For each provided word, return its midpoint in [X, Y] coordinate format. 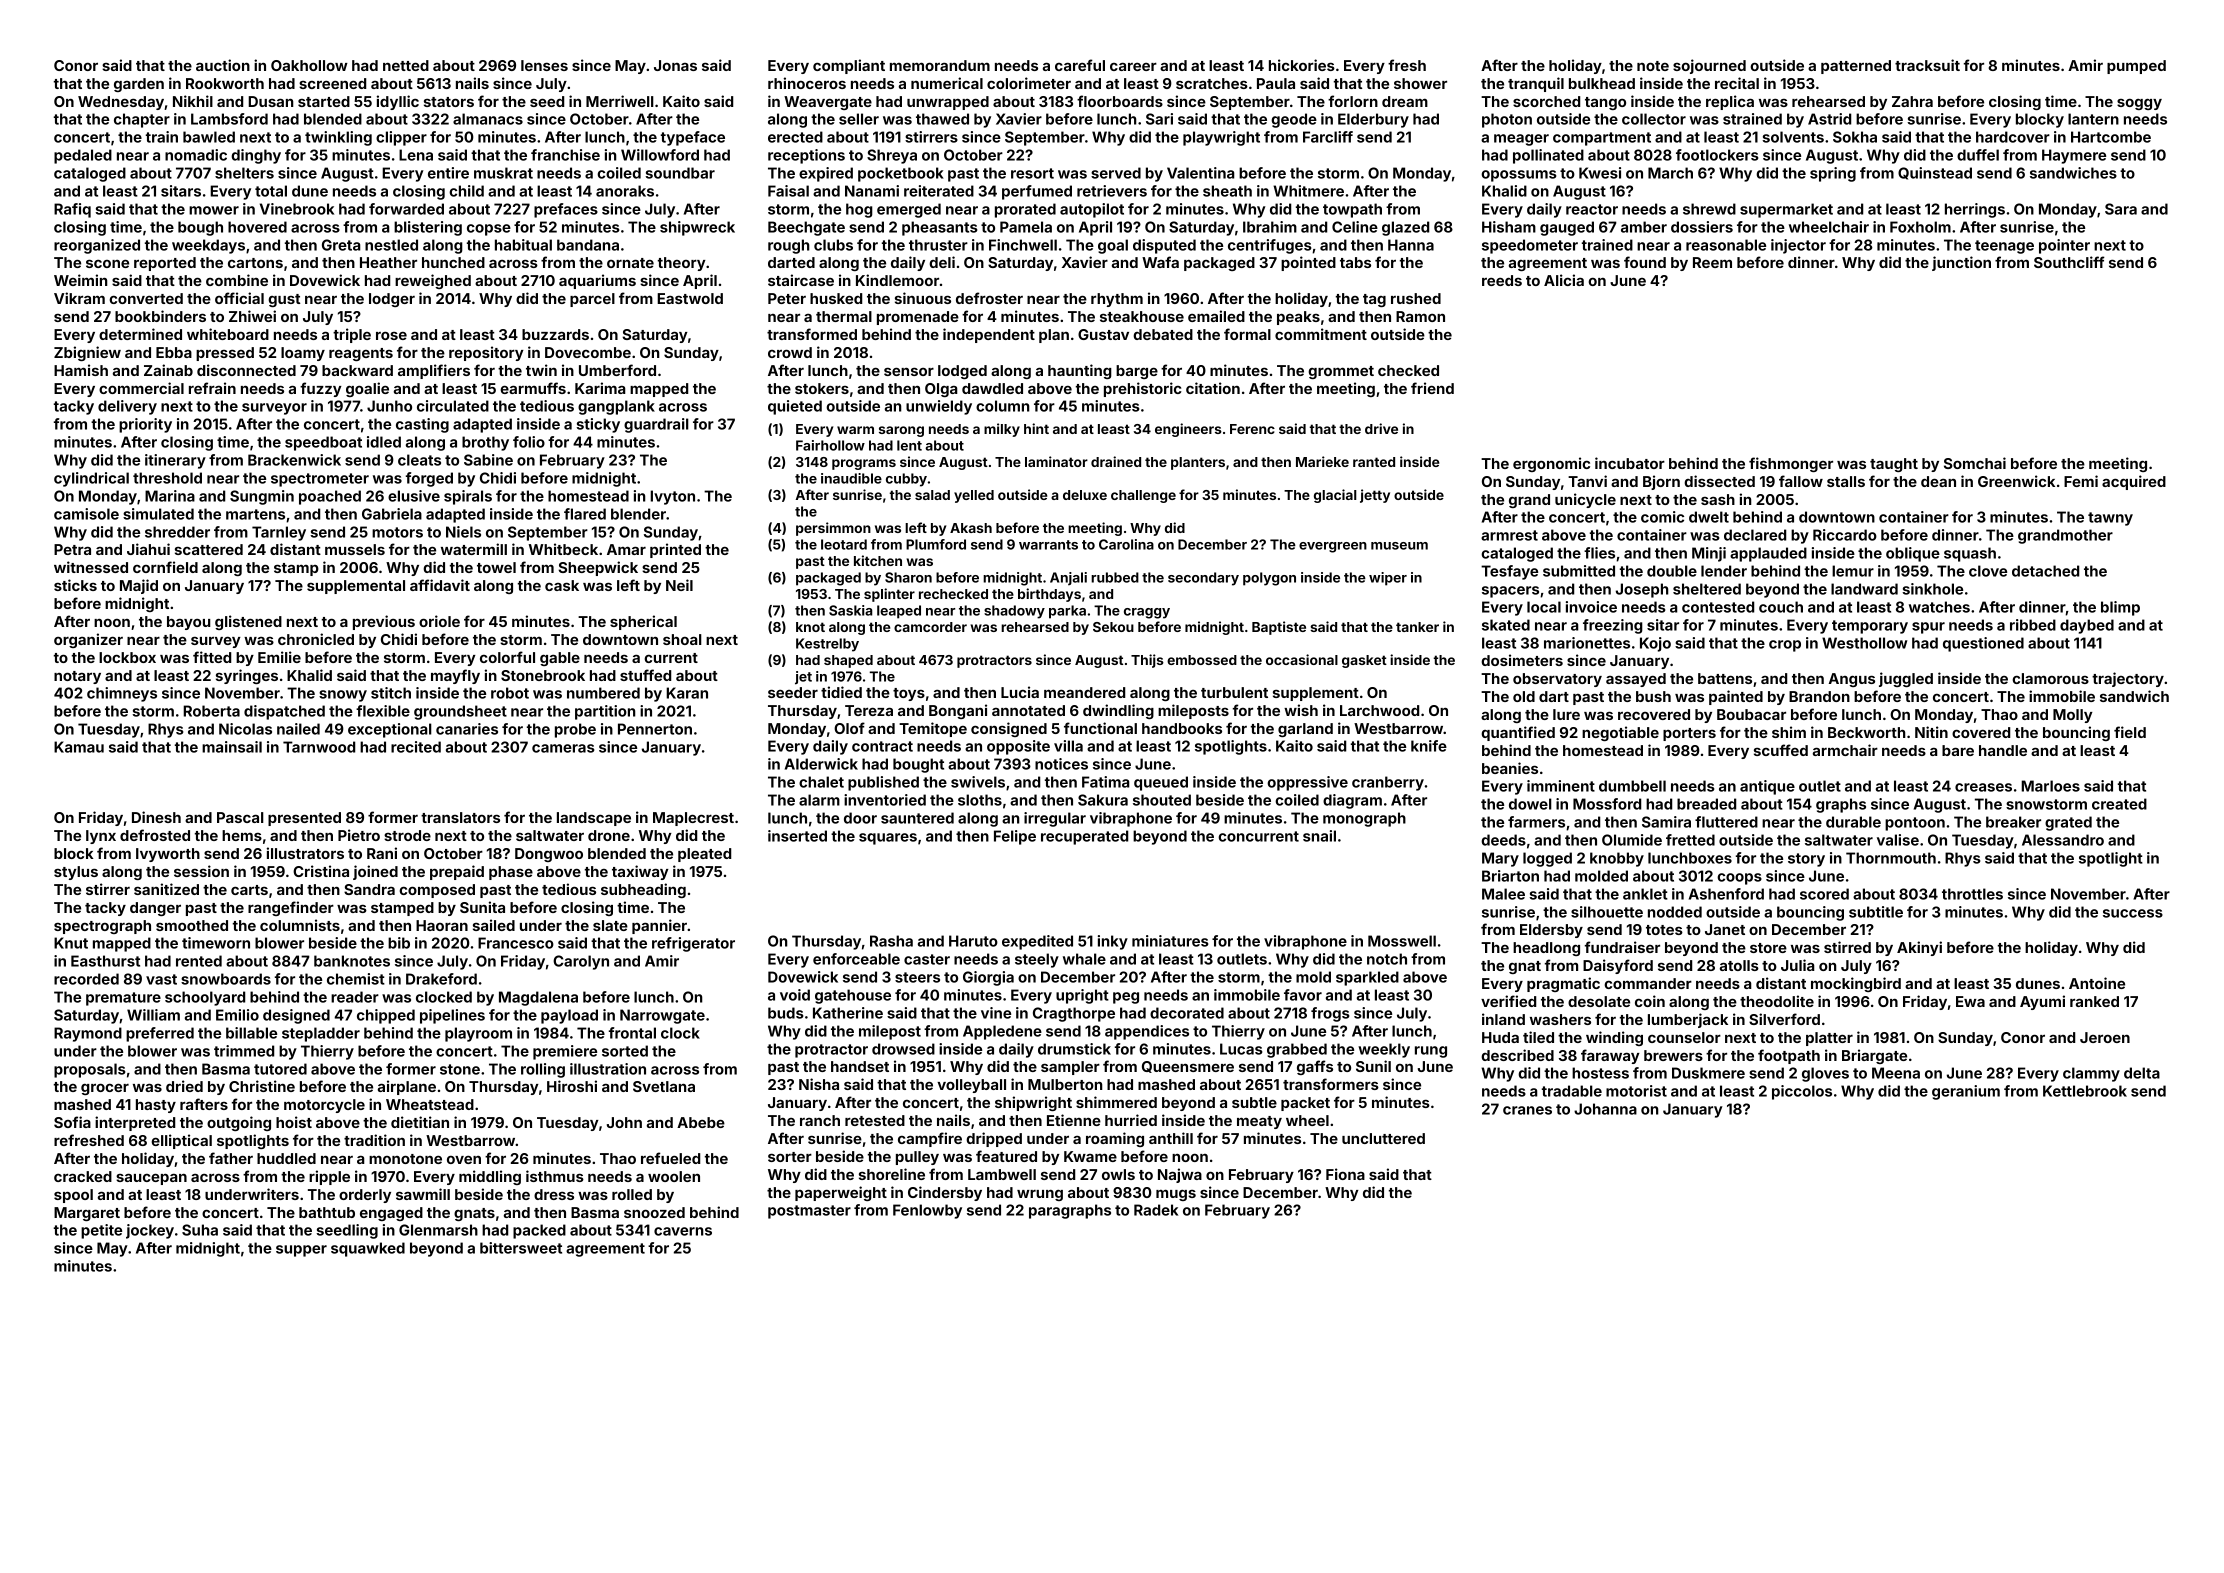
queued [1161, 783]
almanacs [488, 119]
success [2133, 913]
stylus [76, 873]
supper [301, 1251]
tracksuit [1927, 65]
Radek [1156, 1210]
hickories [1302, 65]
